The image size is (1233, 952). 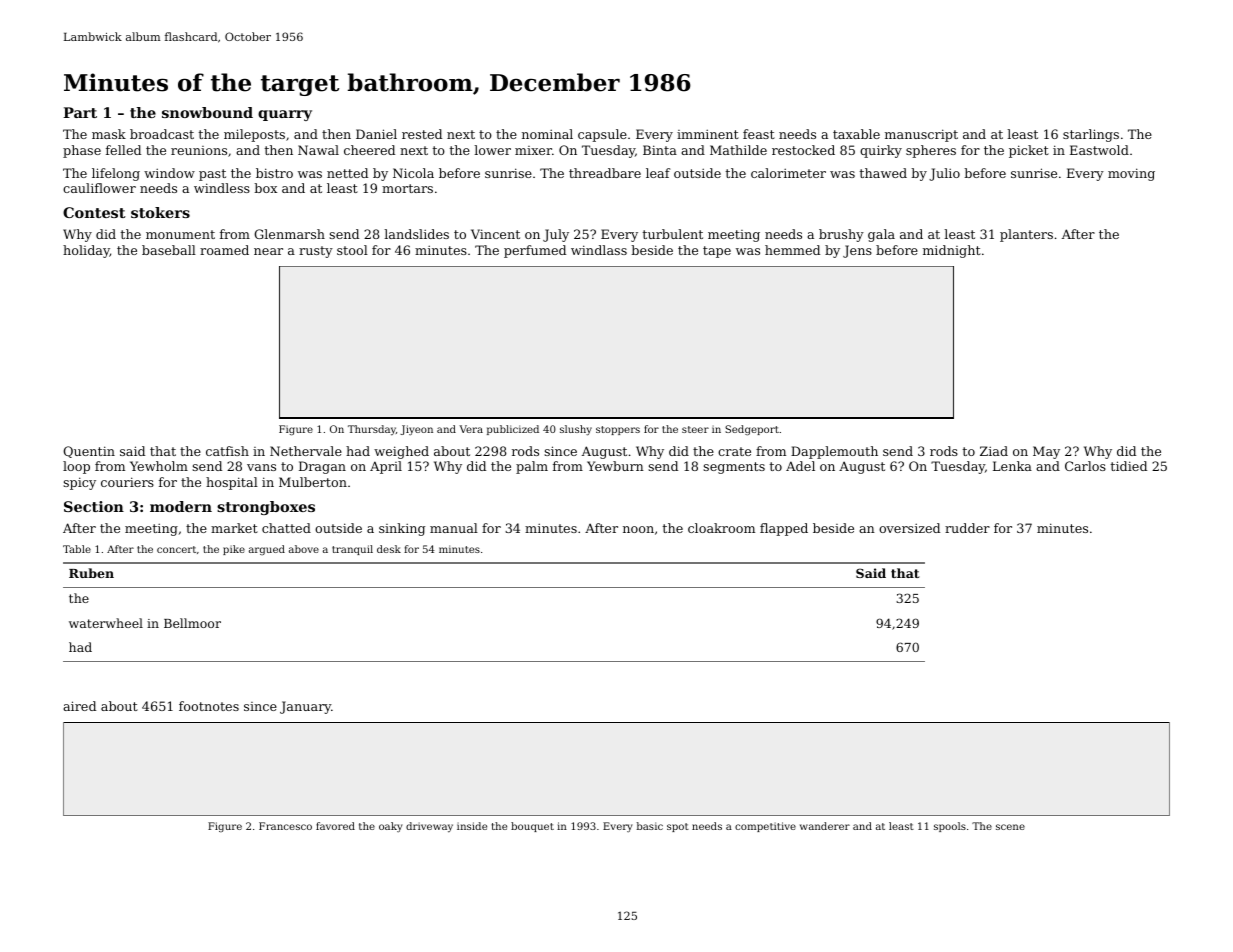 What do you see at coordinates (967, 528) in the image?
I see `rudder` at bounding box center [967, 528].
